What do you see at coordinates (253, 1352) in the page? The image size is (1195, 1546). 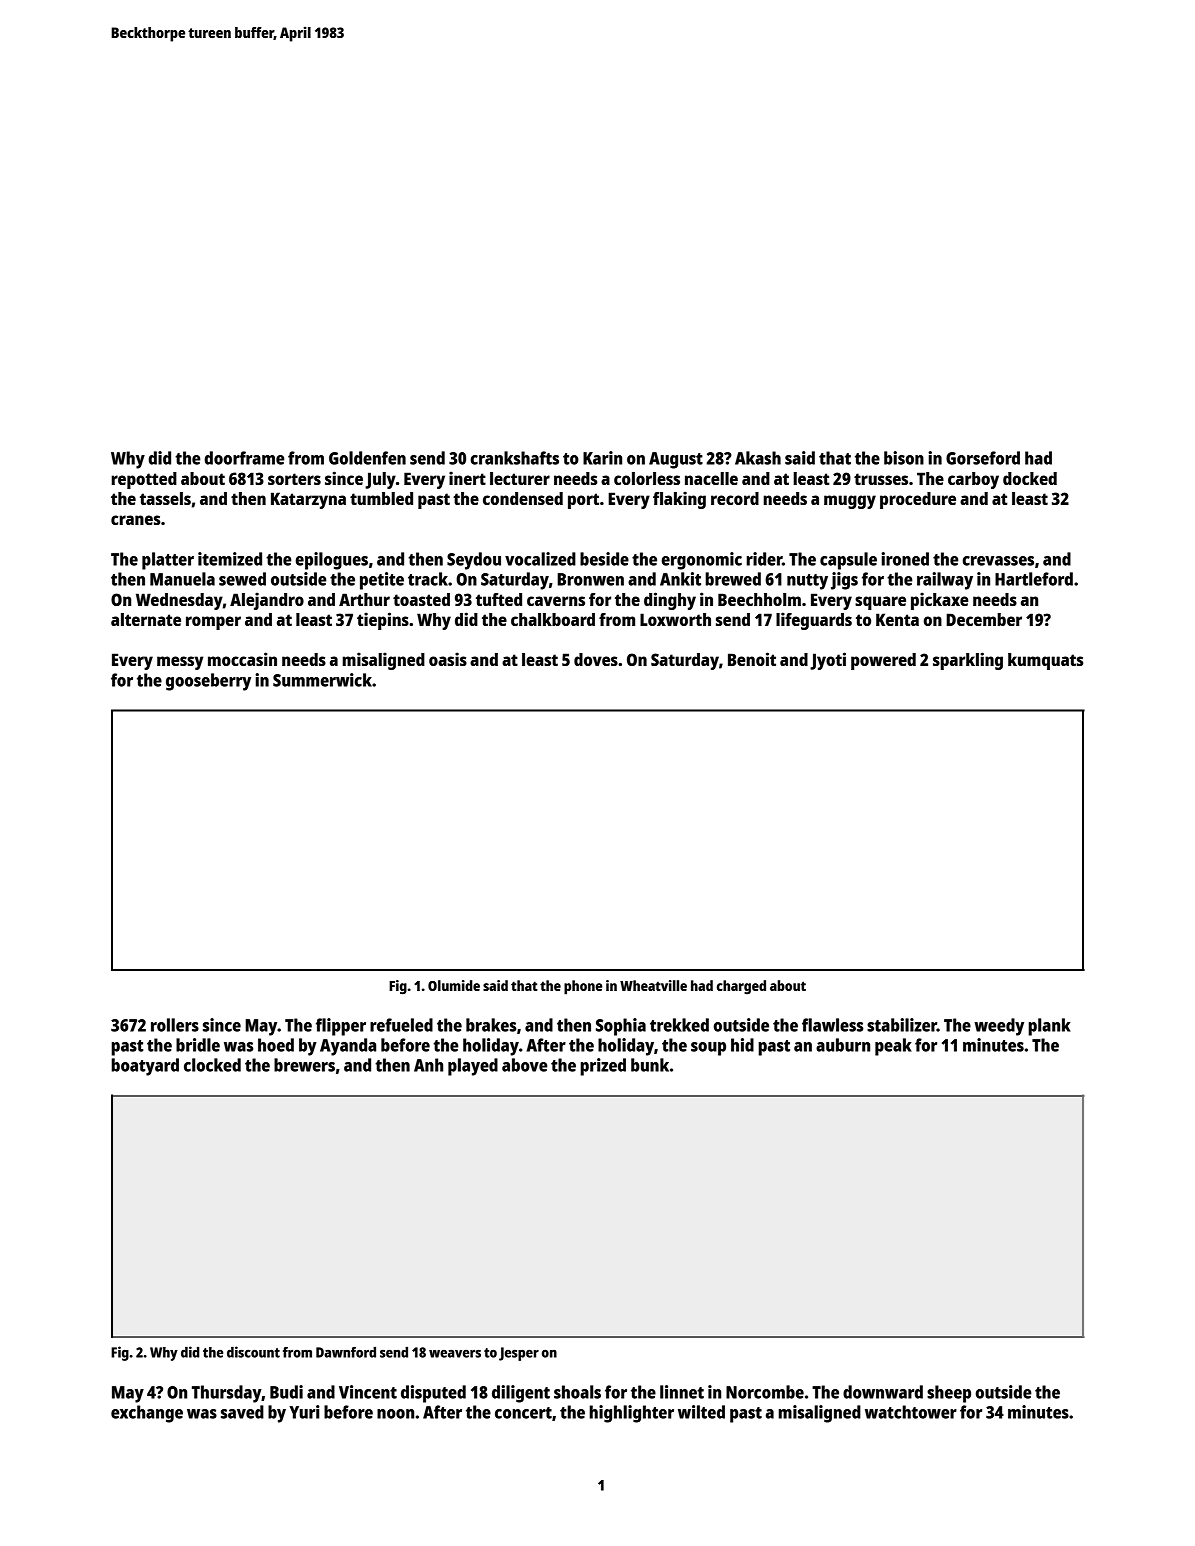 I see `discount` at bounding box center [253, 1352].
